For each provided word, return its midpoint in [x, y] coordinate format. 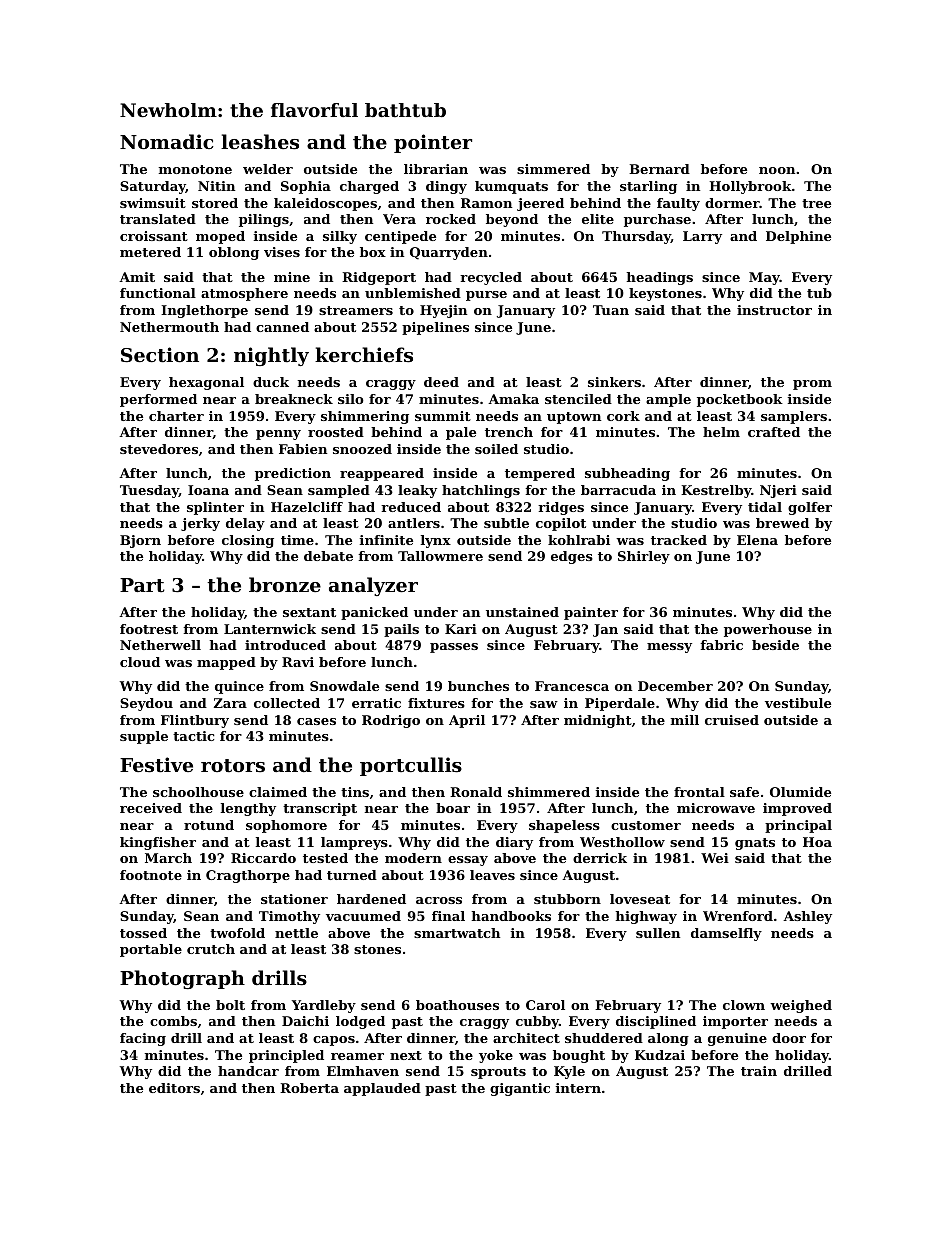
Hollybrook [750, 187]
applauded [382, 1089]
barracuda [618, 490]
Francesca [572, 686]
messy [669, 648]
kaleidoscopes [325, 204]
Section [160, 355]
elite [598, 219]
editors [174, 1088]
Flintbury [195, 721]
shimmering [365, 417]
